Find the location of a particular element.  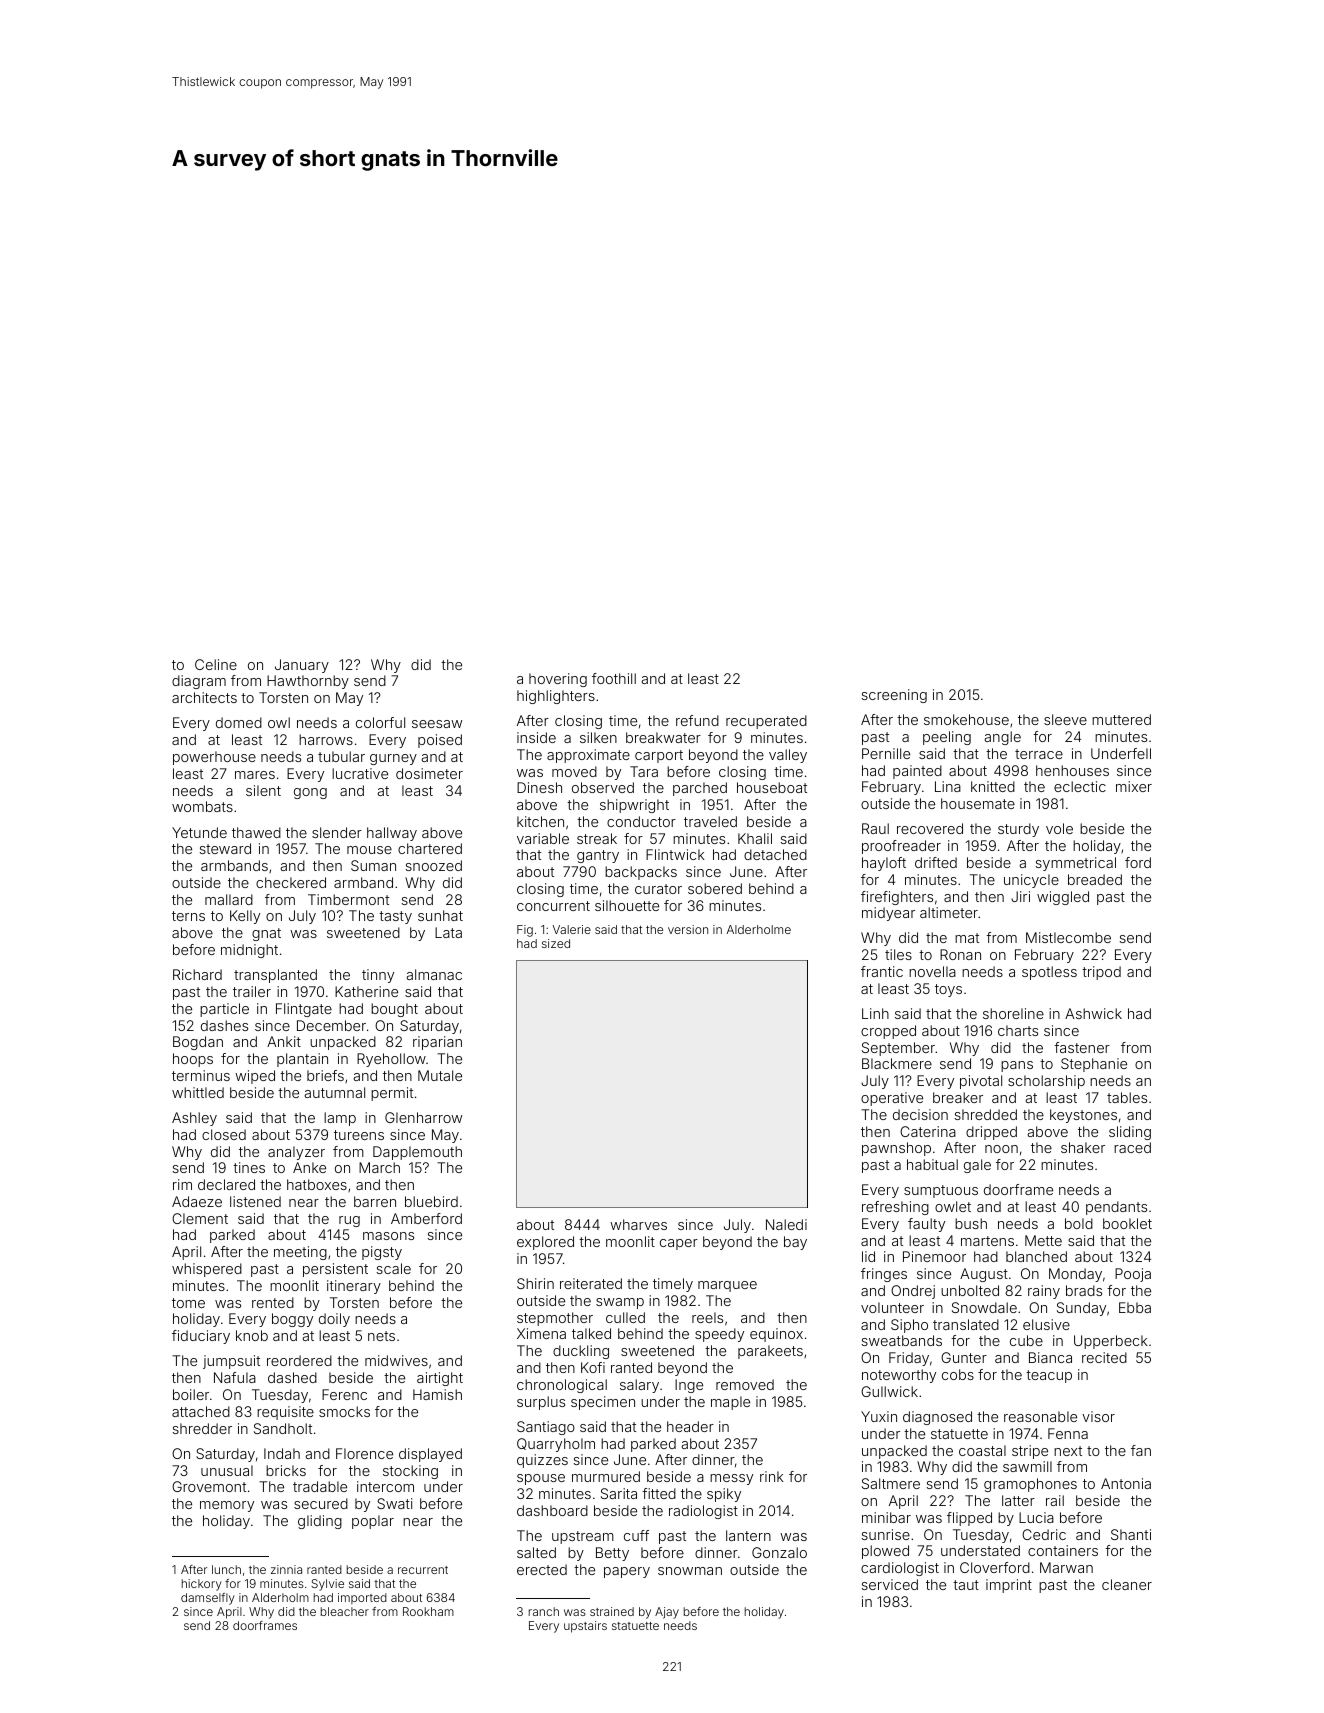

requisite is located at coordinates (285, 1413).
